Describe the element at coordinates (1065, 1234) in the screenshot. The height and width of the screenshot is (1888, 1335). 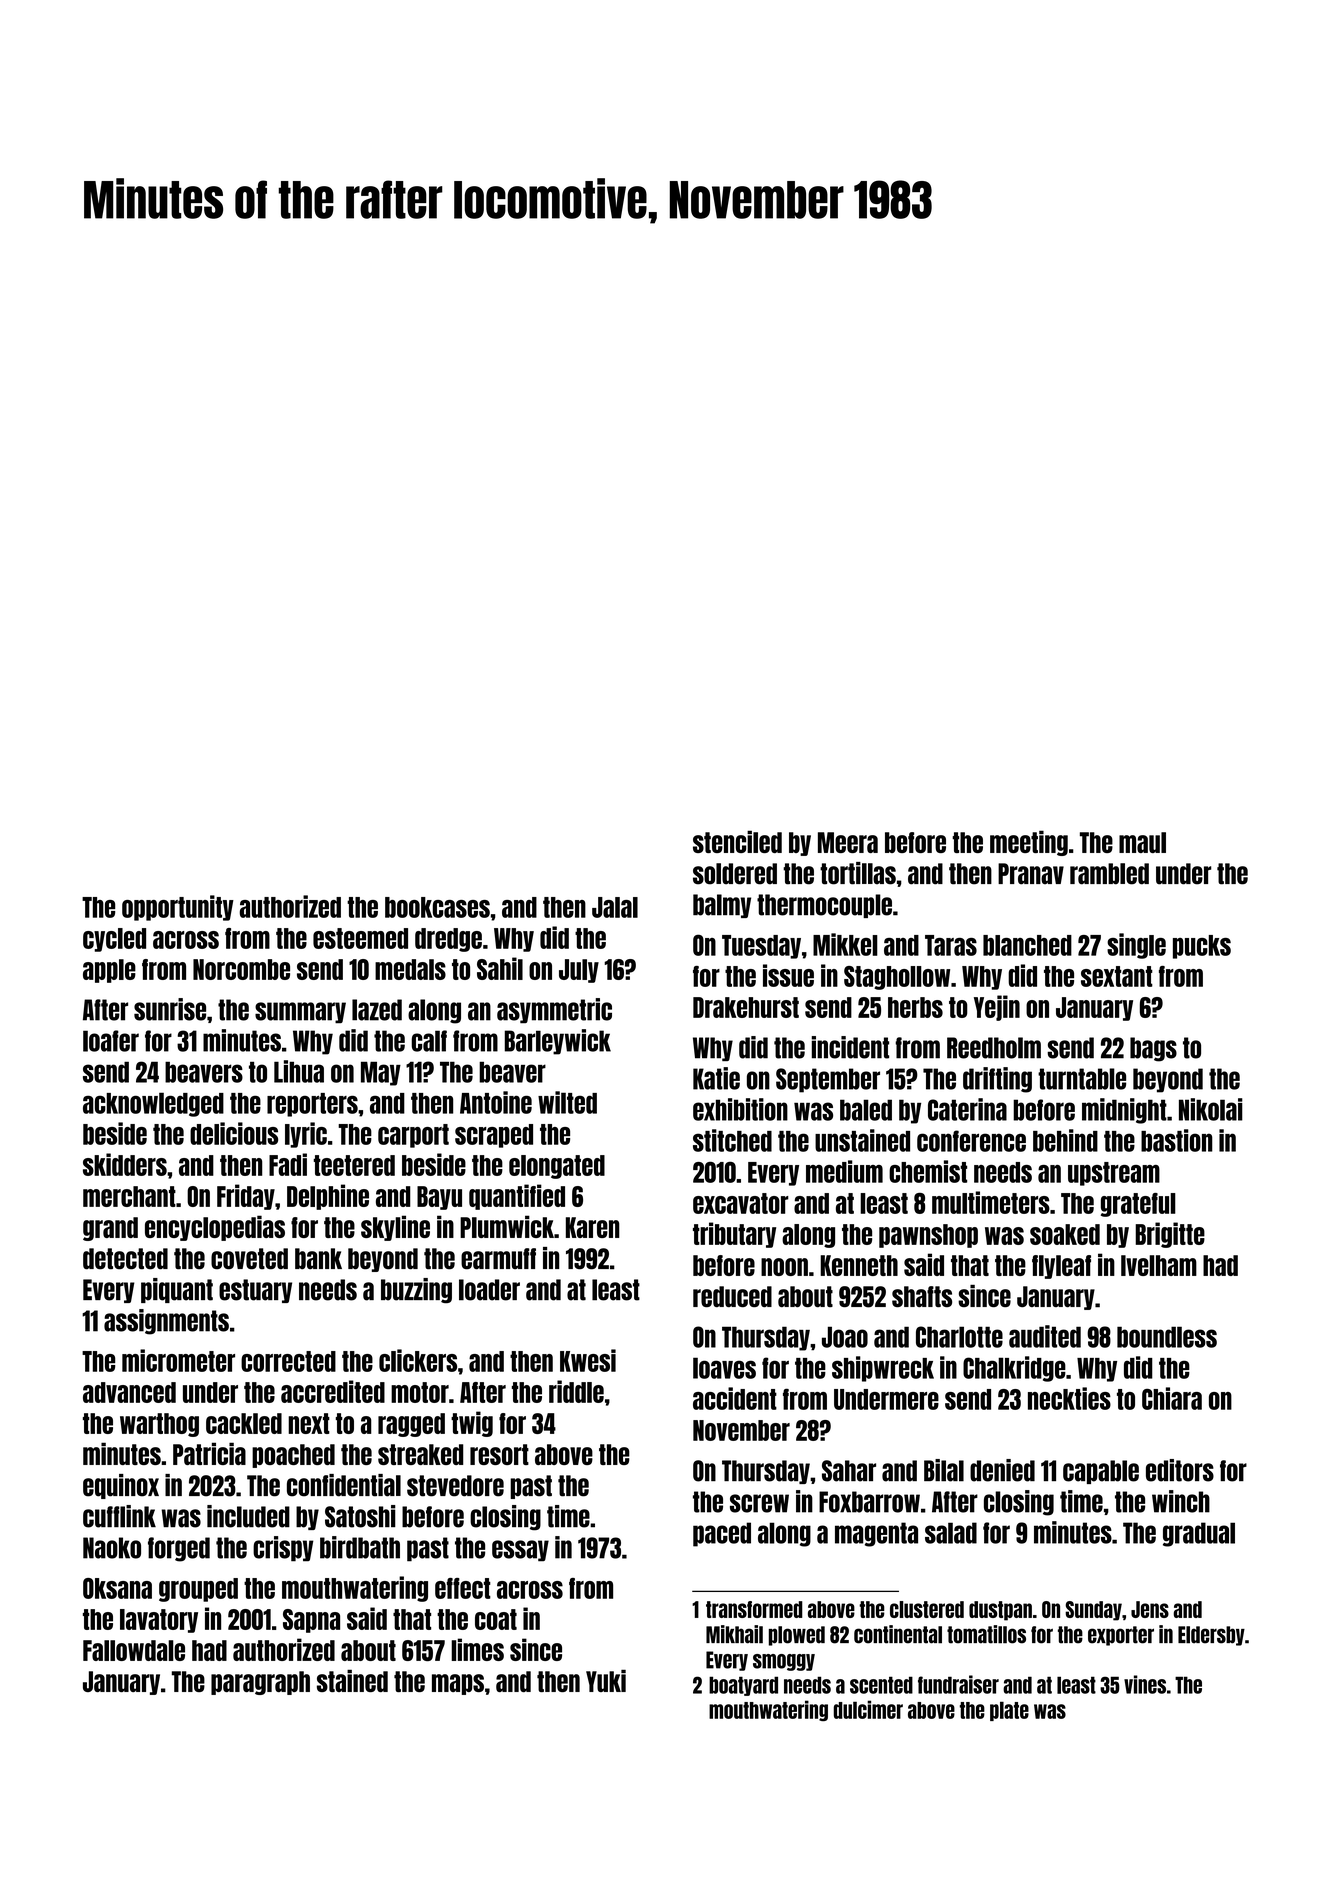
I see `soaked` at that location.
